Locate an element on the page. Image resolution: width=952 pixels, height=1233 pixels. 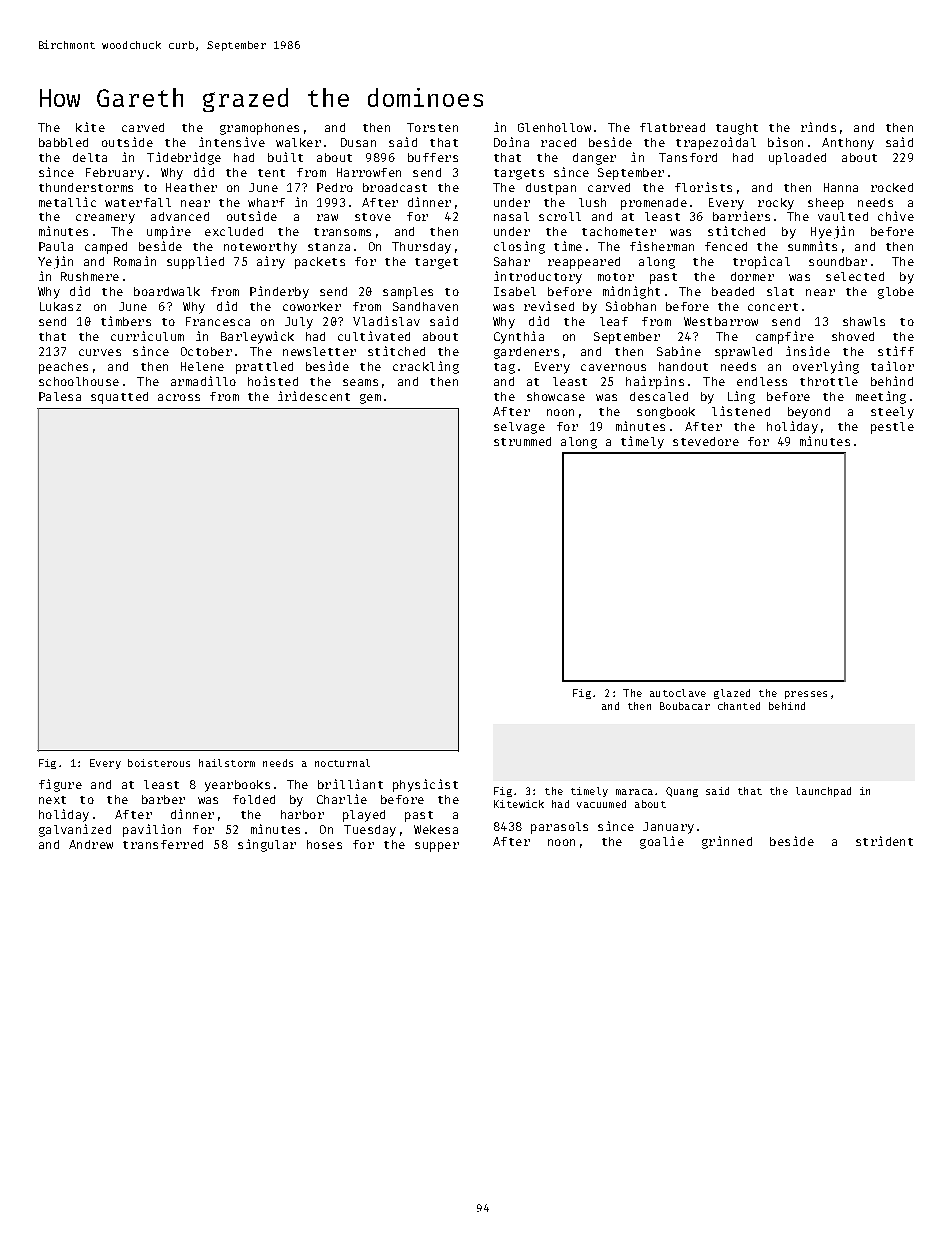
curriculum is located at coordinates (147, 336).
